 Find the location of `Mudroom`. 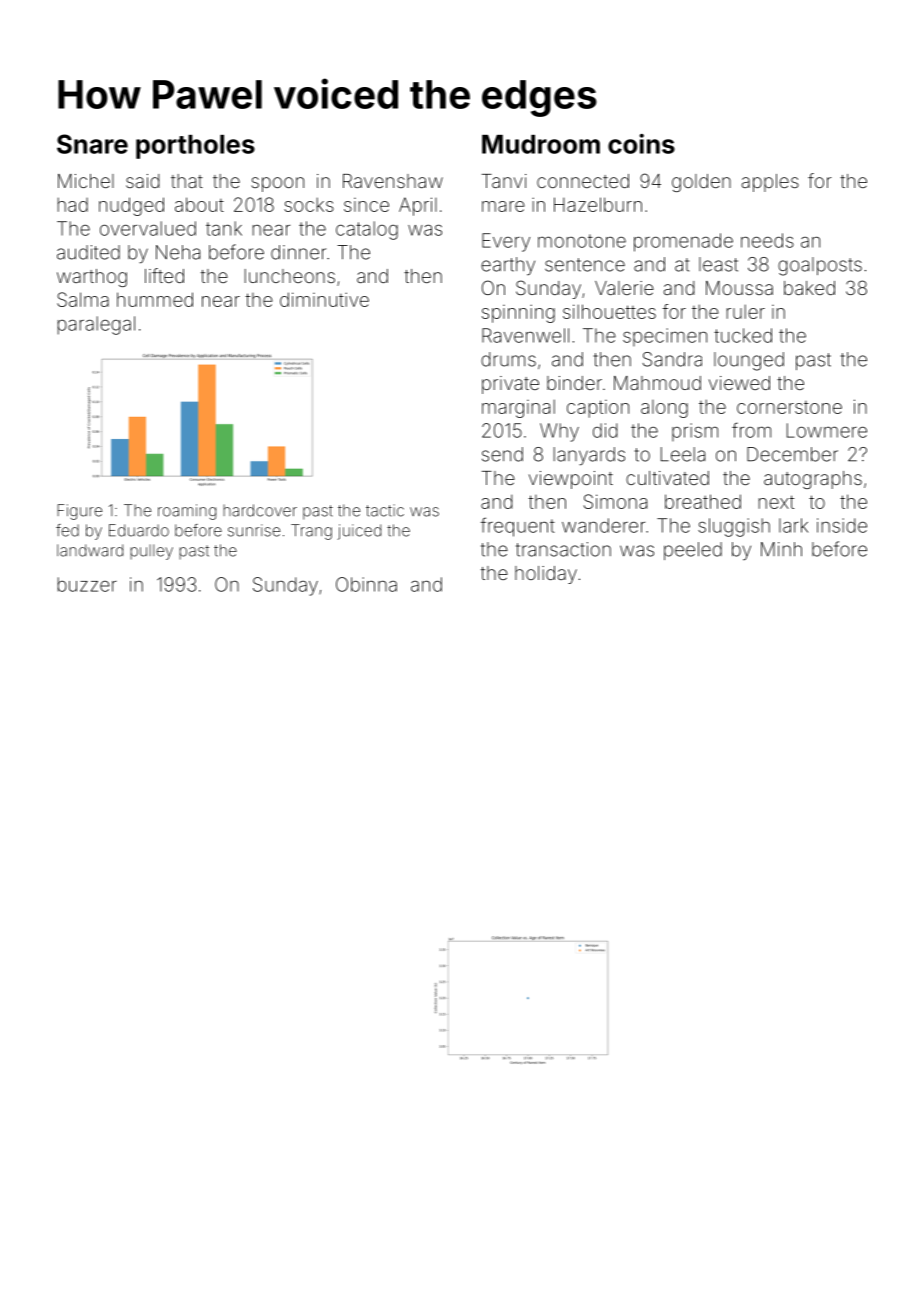

Mudroom is located at coordinates (541, 144).
